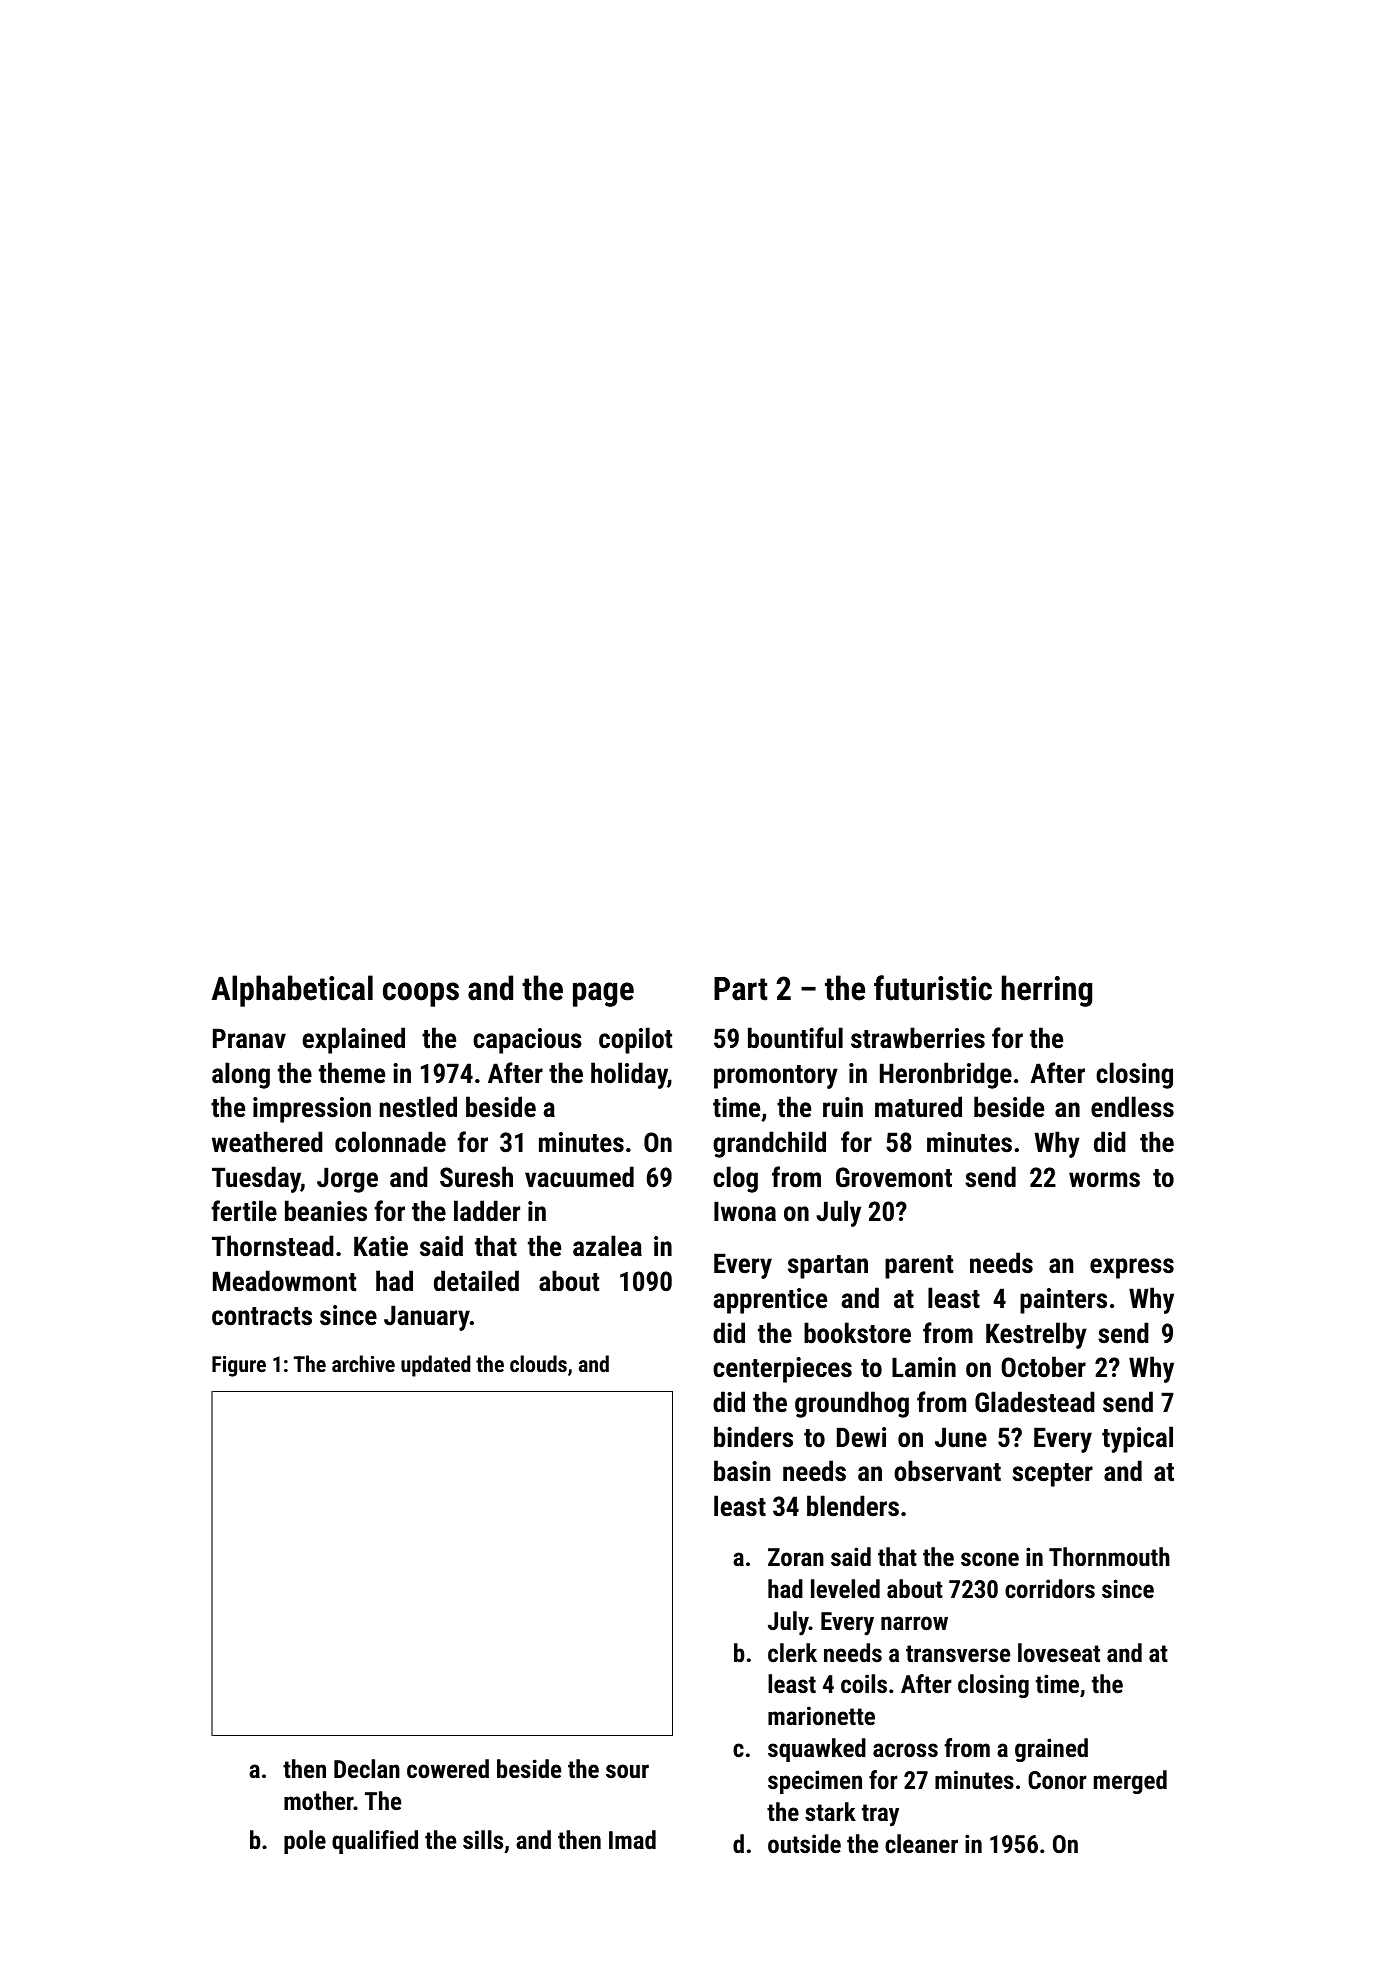  What do you see at coordinates (367, 1768) in the image?
I see `Declan` at bounding box center [367, 1768].
